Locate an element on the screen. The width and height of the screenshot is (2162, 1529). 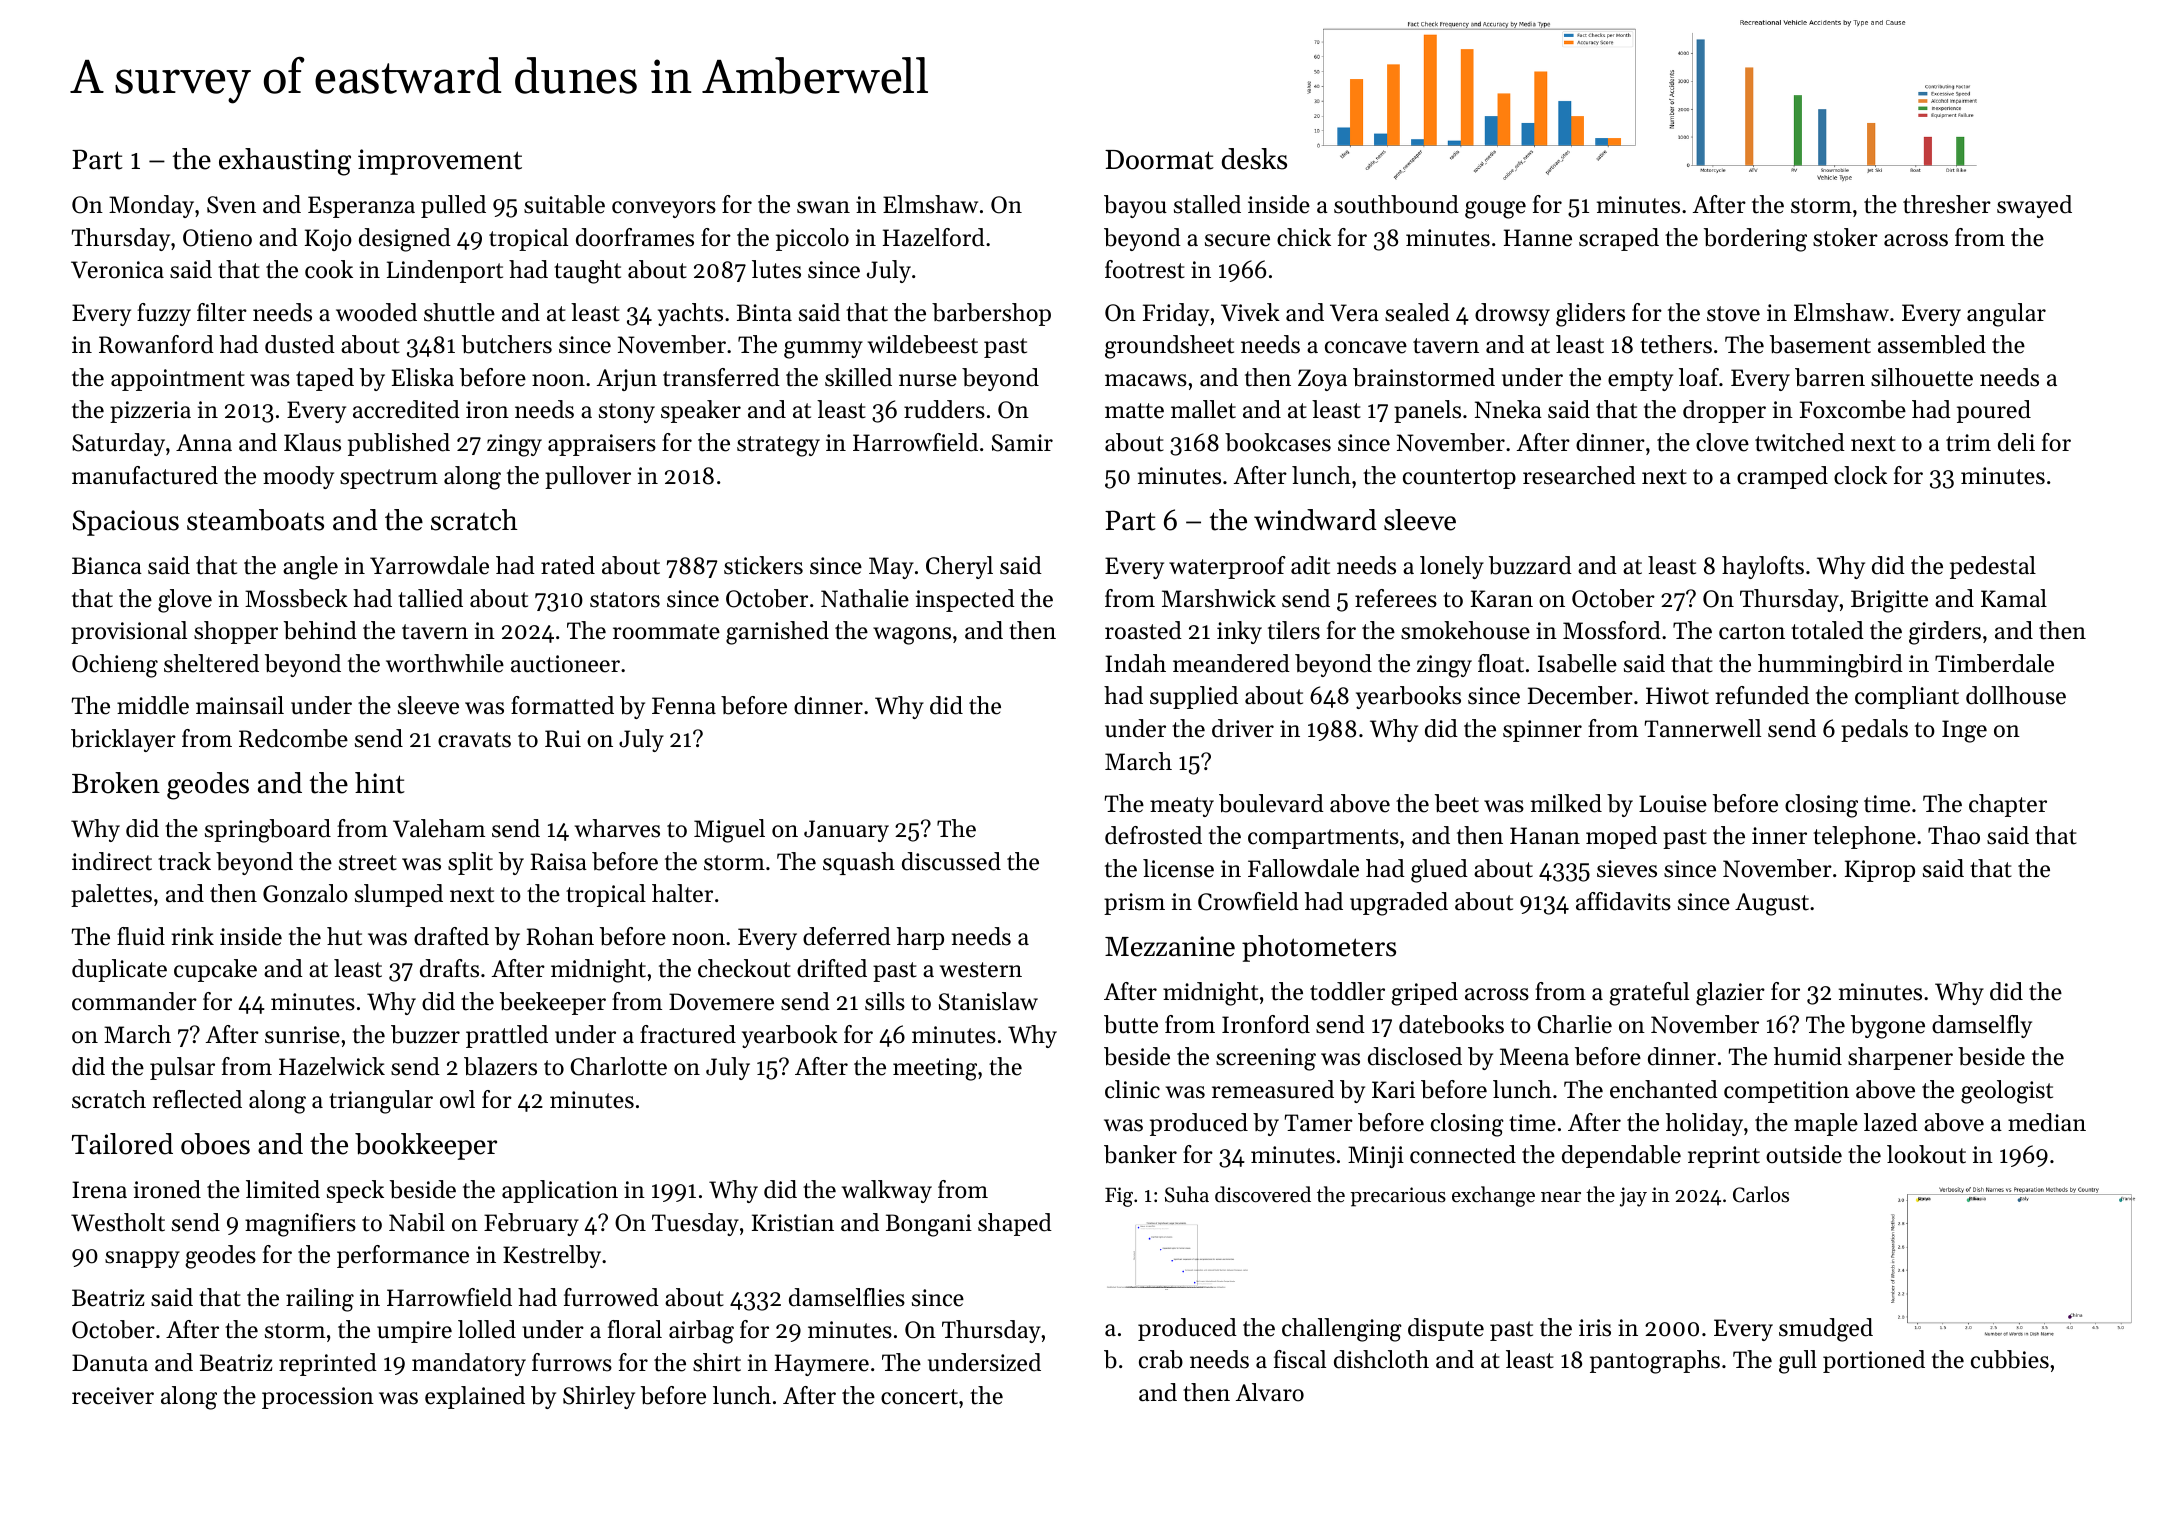
windward is located at coordinates (1315, 520).
